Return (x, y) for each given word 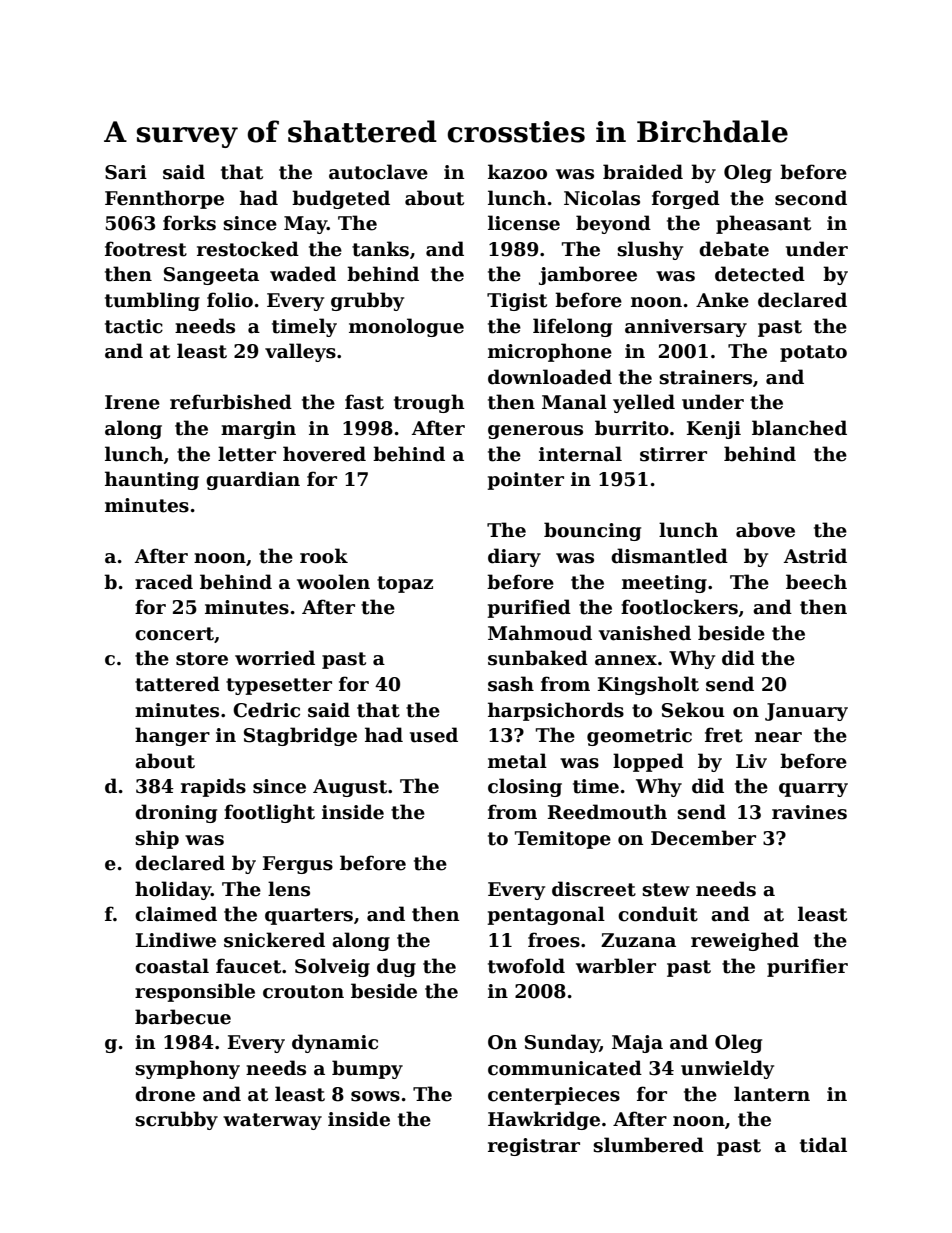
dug (396, 967)
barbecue (183, 1017)
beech (816, 582)
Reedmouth (607, 812)
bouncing (592, 531)
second (811, 198)
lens (289, 889)
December (703, 838)
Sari (126, 172)
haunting (152, 480)
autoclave (378, 172)
